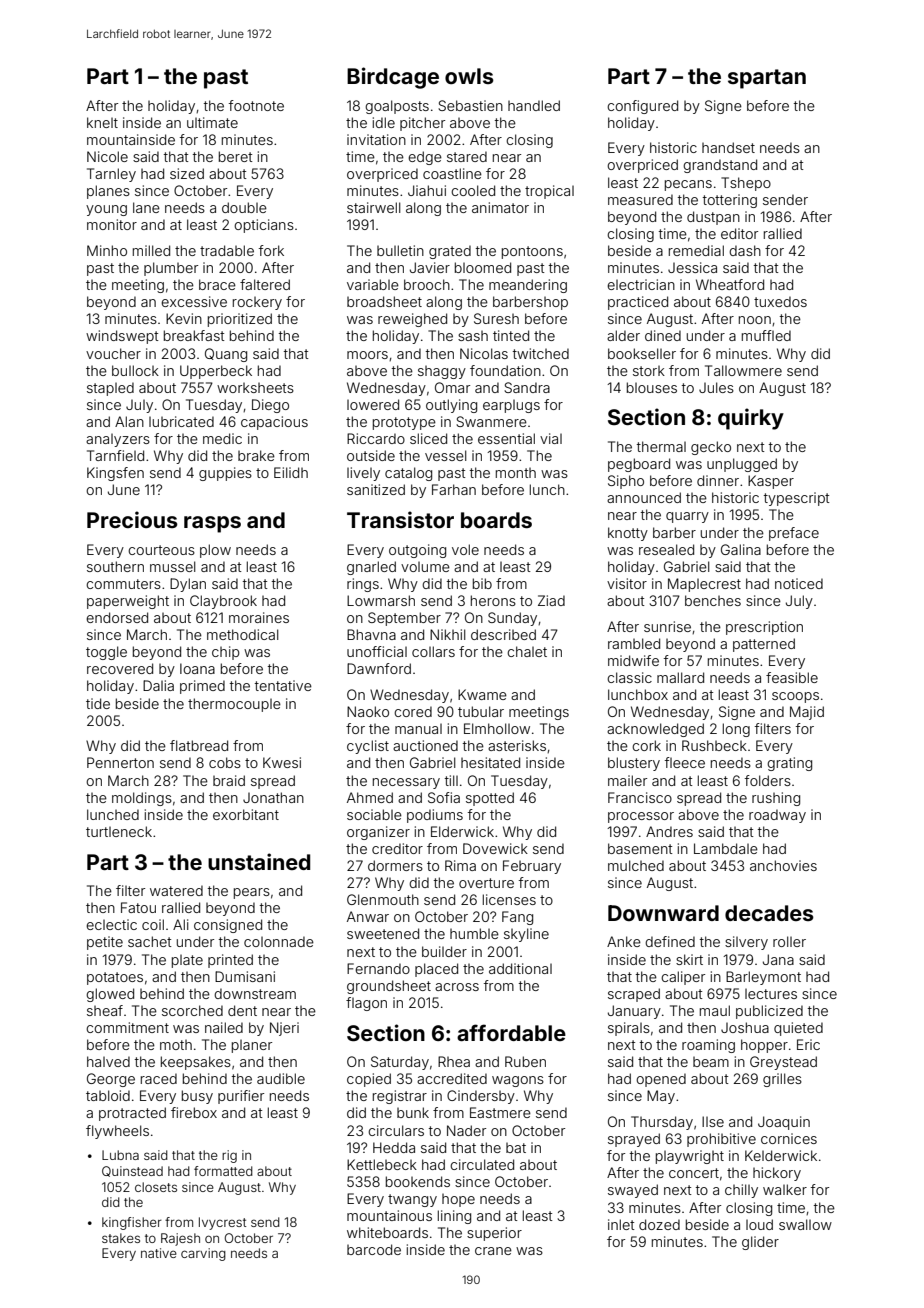 Image resolution: width=924 pixels, height=1308 pixels. I want to click on formatted, so click(223, 1171).
